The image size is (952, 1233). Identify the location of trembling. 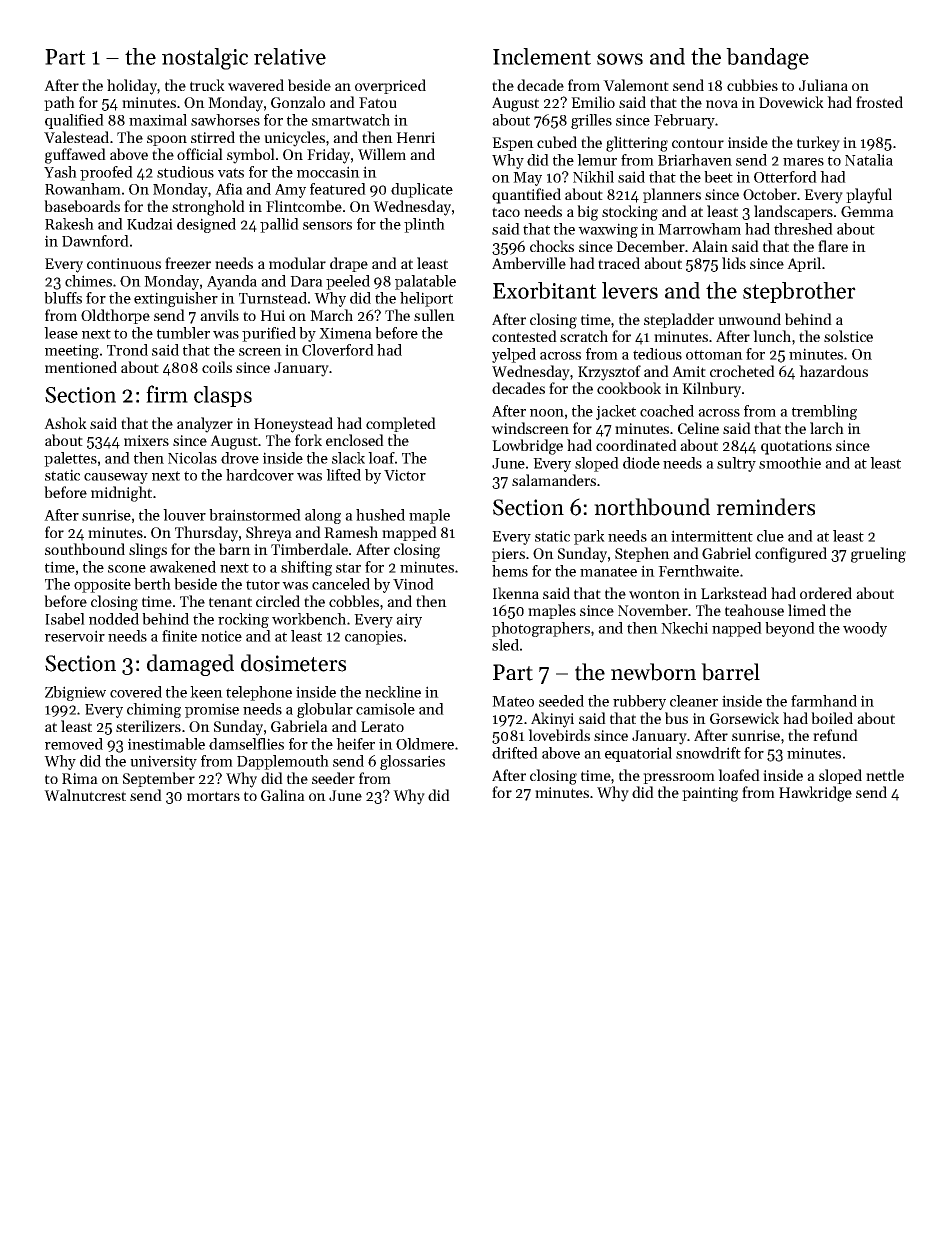
(824, 412).
